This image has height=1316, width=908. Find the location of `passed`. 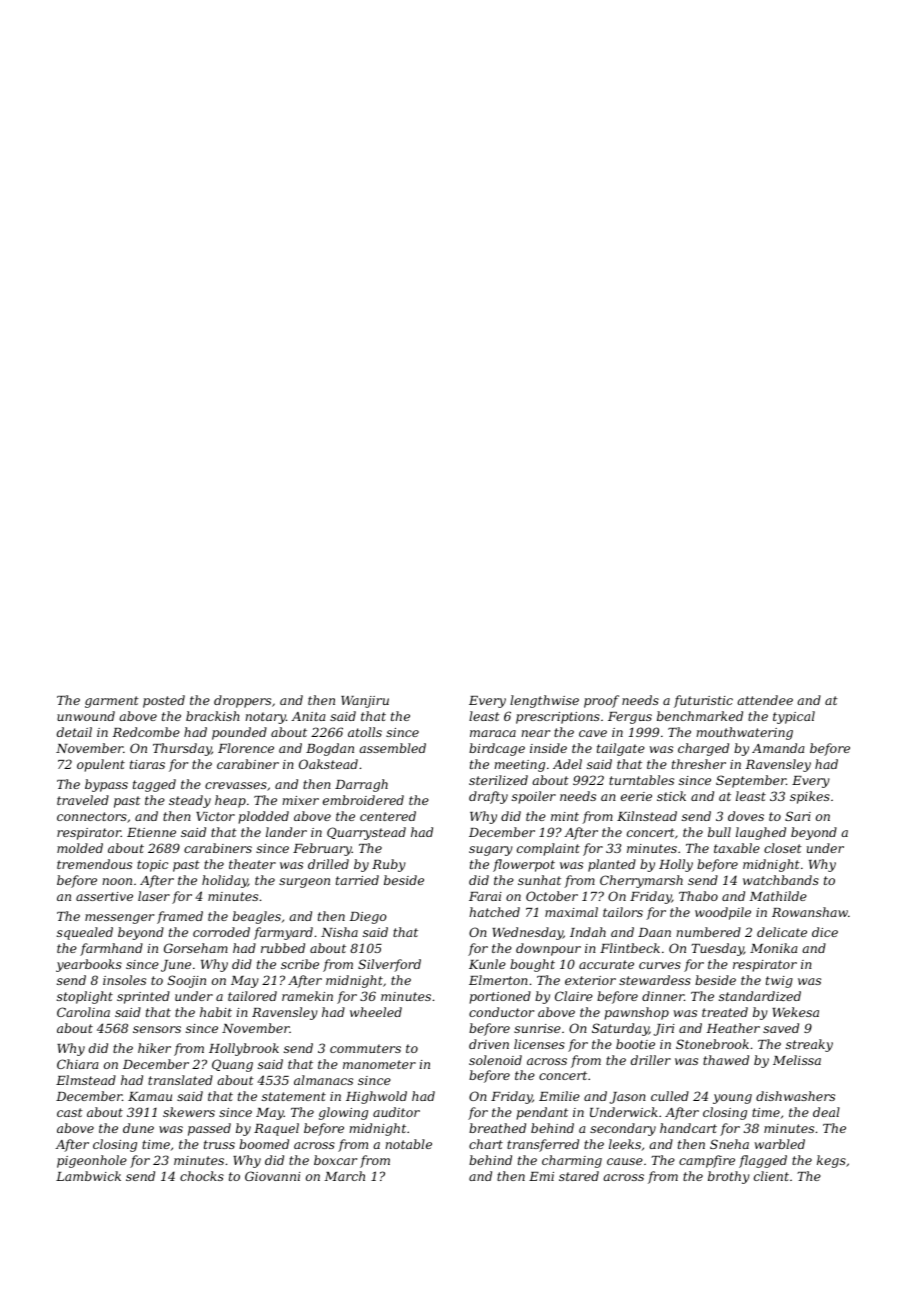

passed is located at coordinates (209, 1129).
